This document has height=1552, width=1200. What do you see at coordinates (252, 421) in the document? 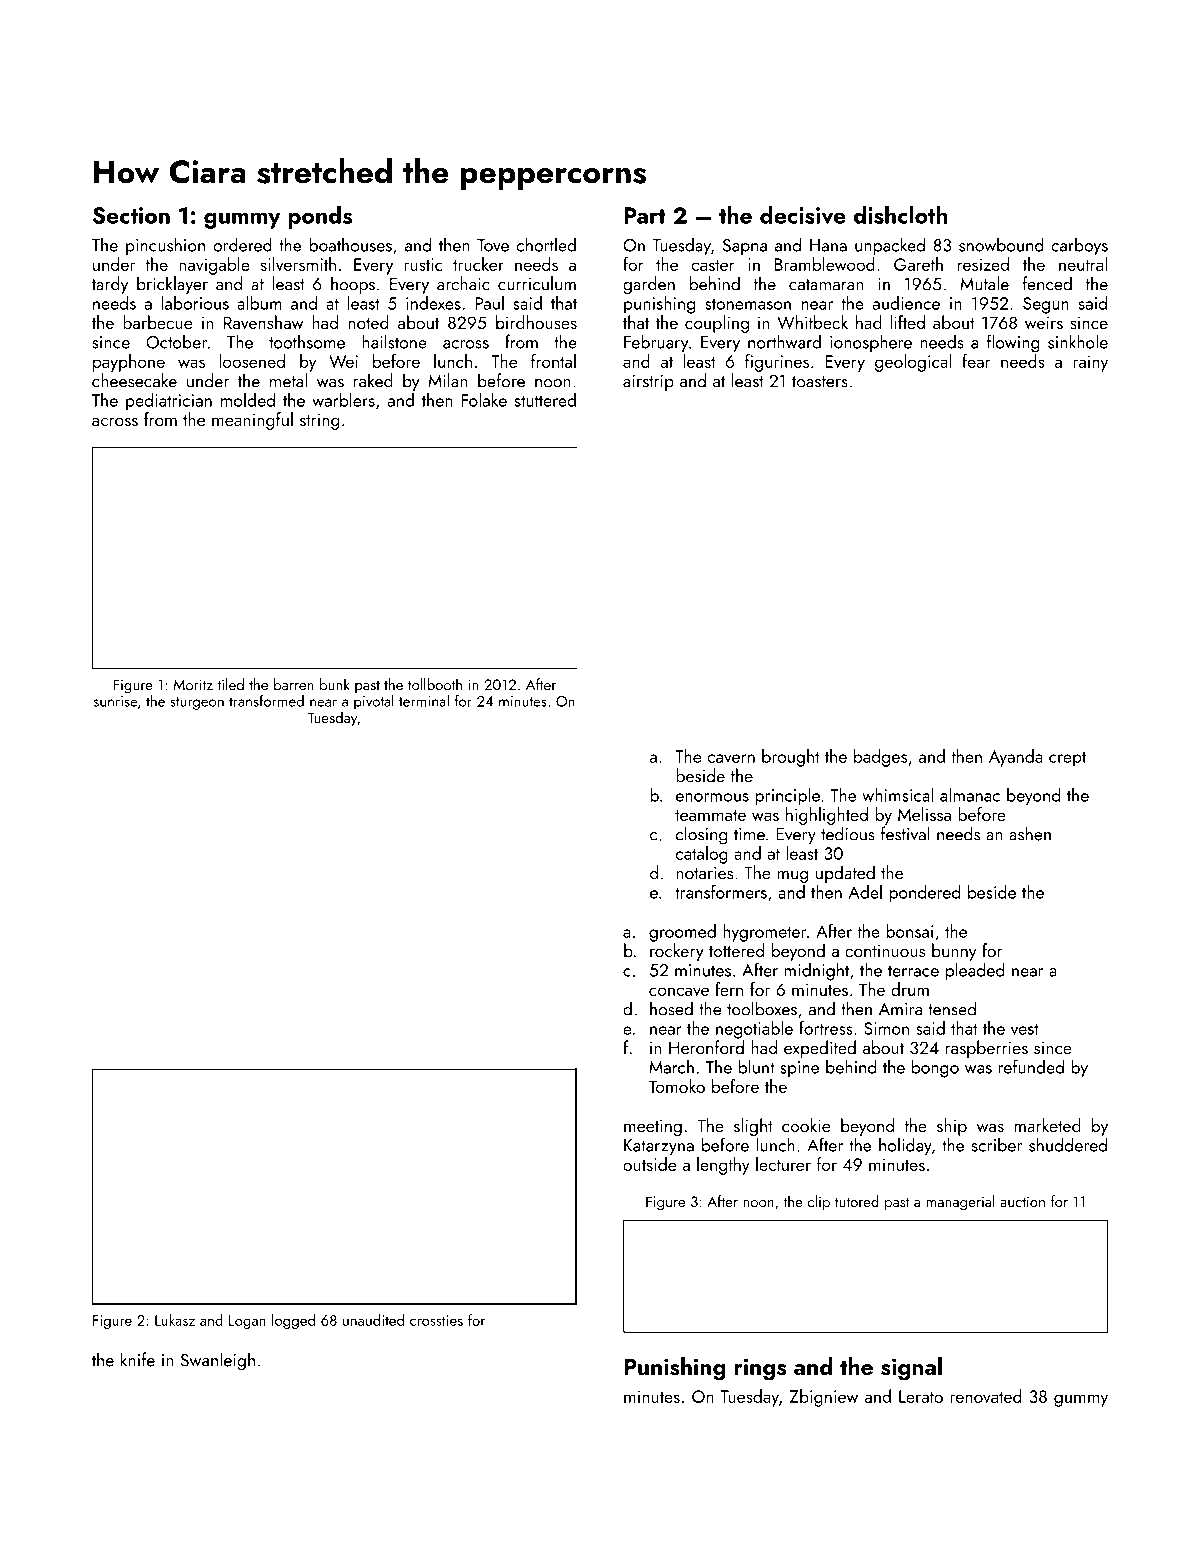
I see `meaningful` at bounding box center [252, 421].
